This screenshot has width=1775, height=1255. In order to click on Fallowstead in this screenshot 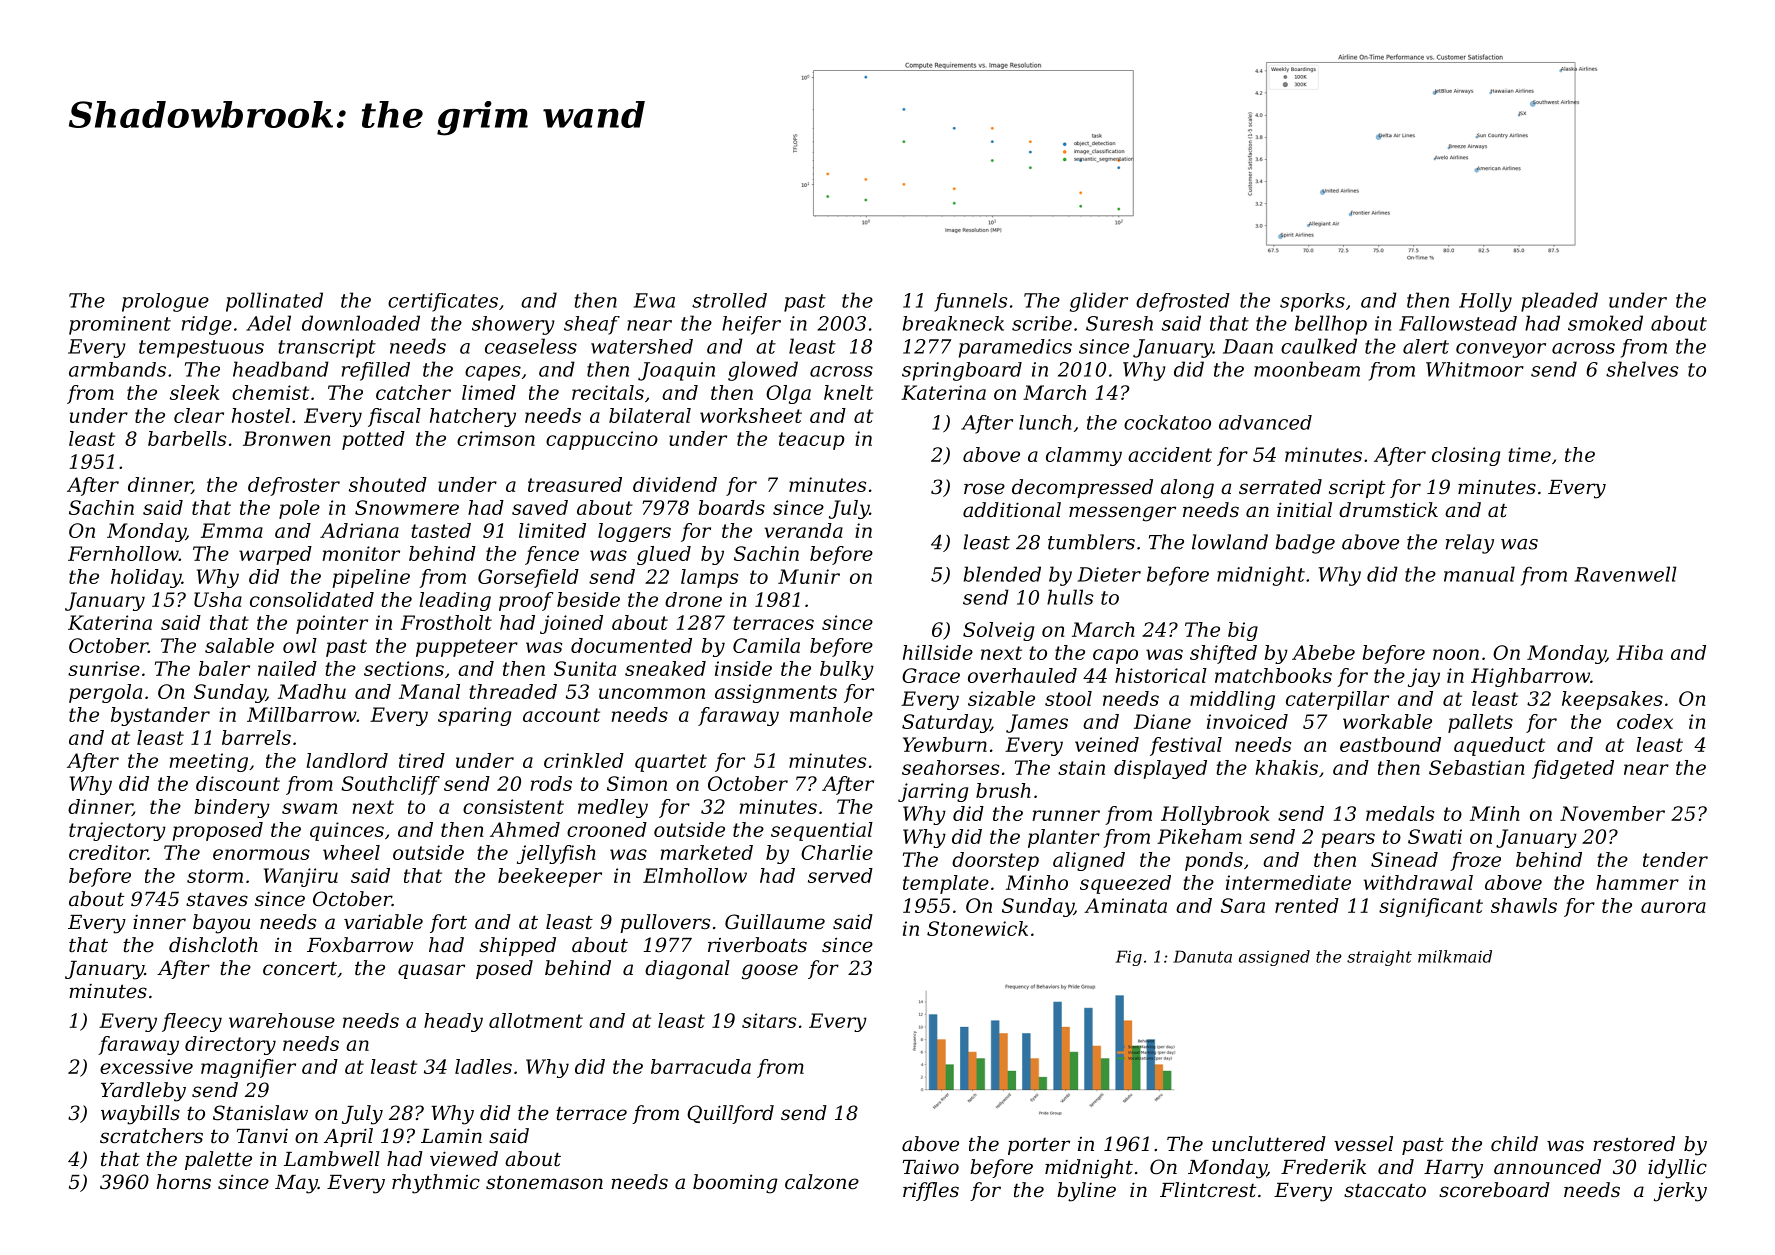, I will do `click(1458, 323)`.
